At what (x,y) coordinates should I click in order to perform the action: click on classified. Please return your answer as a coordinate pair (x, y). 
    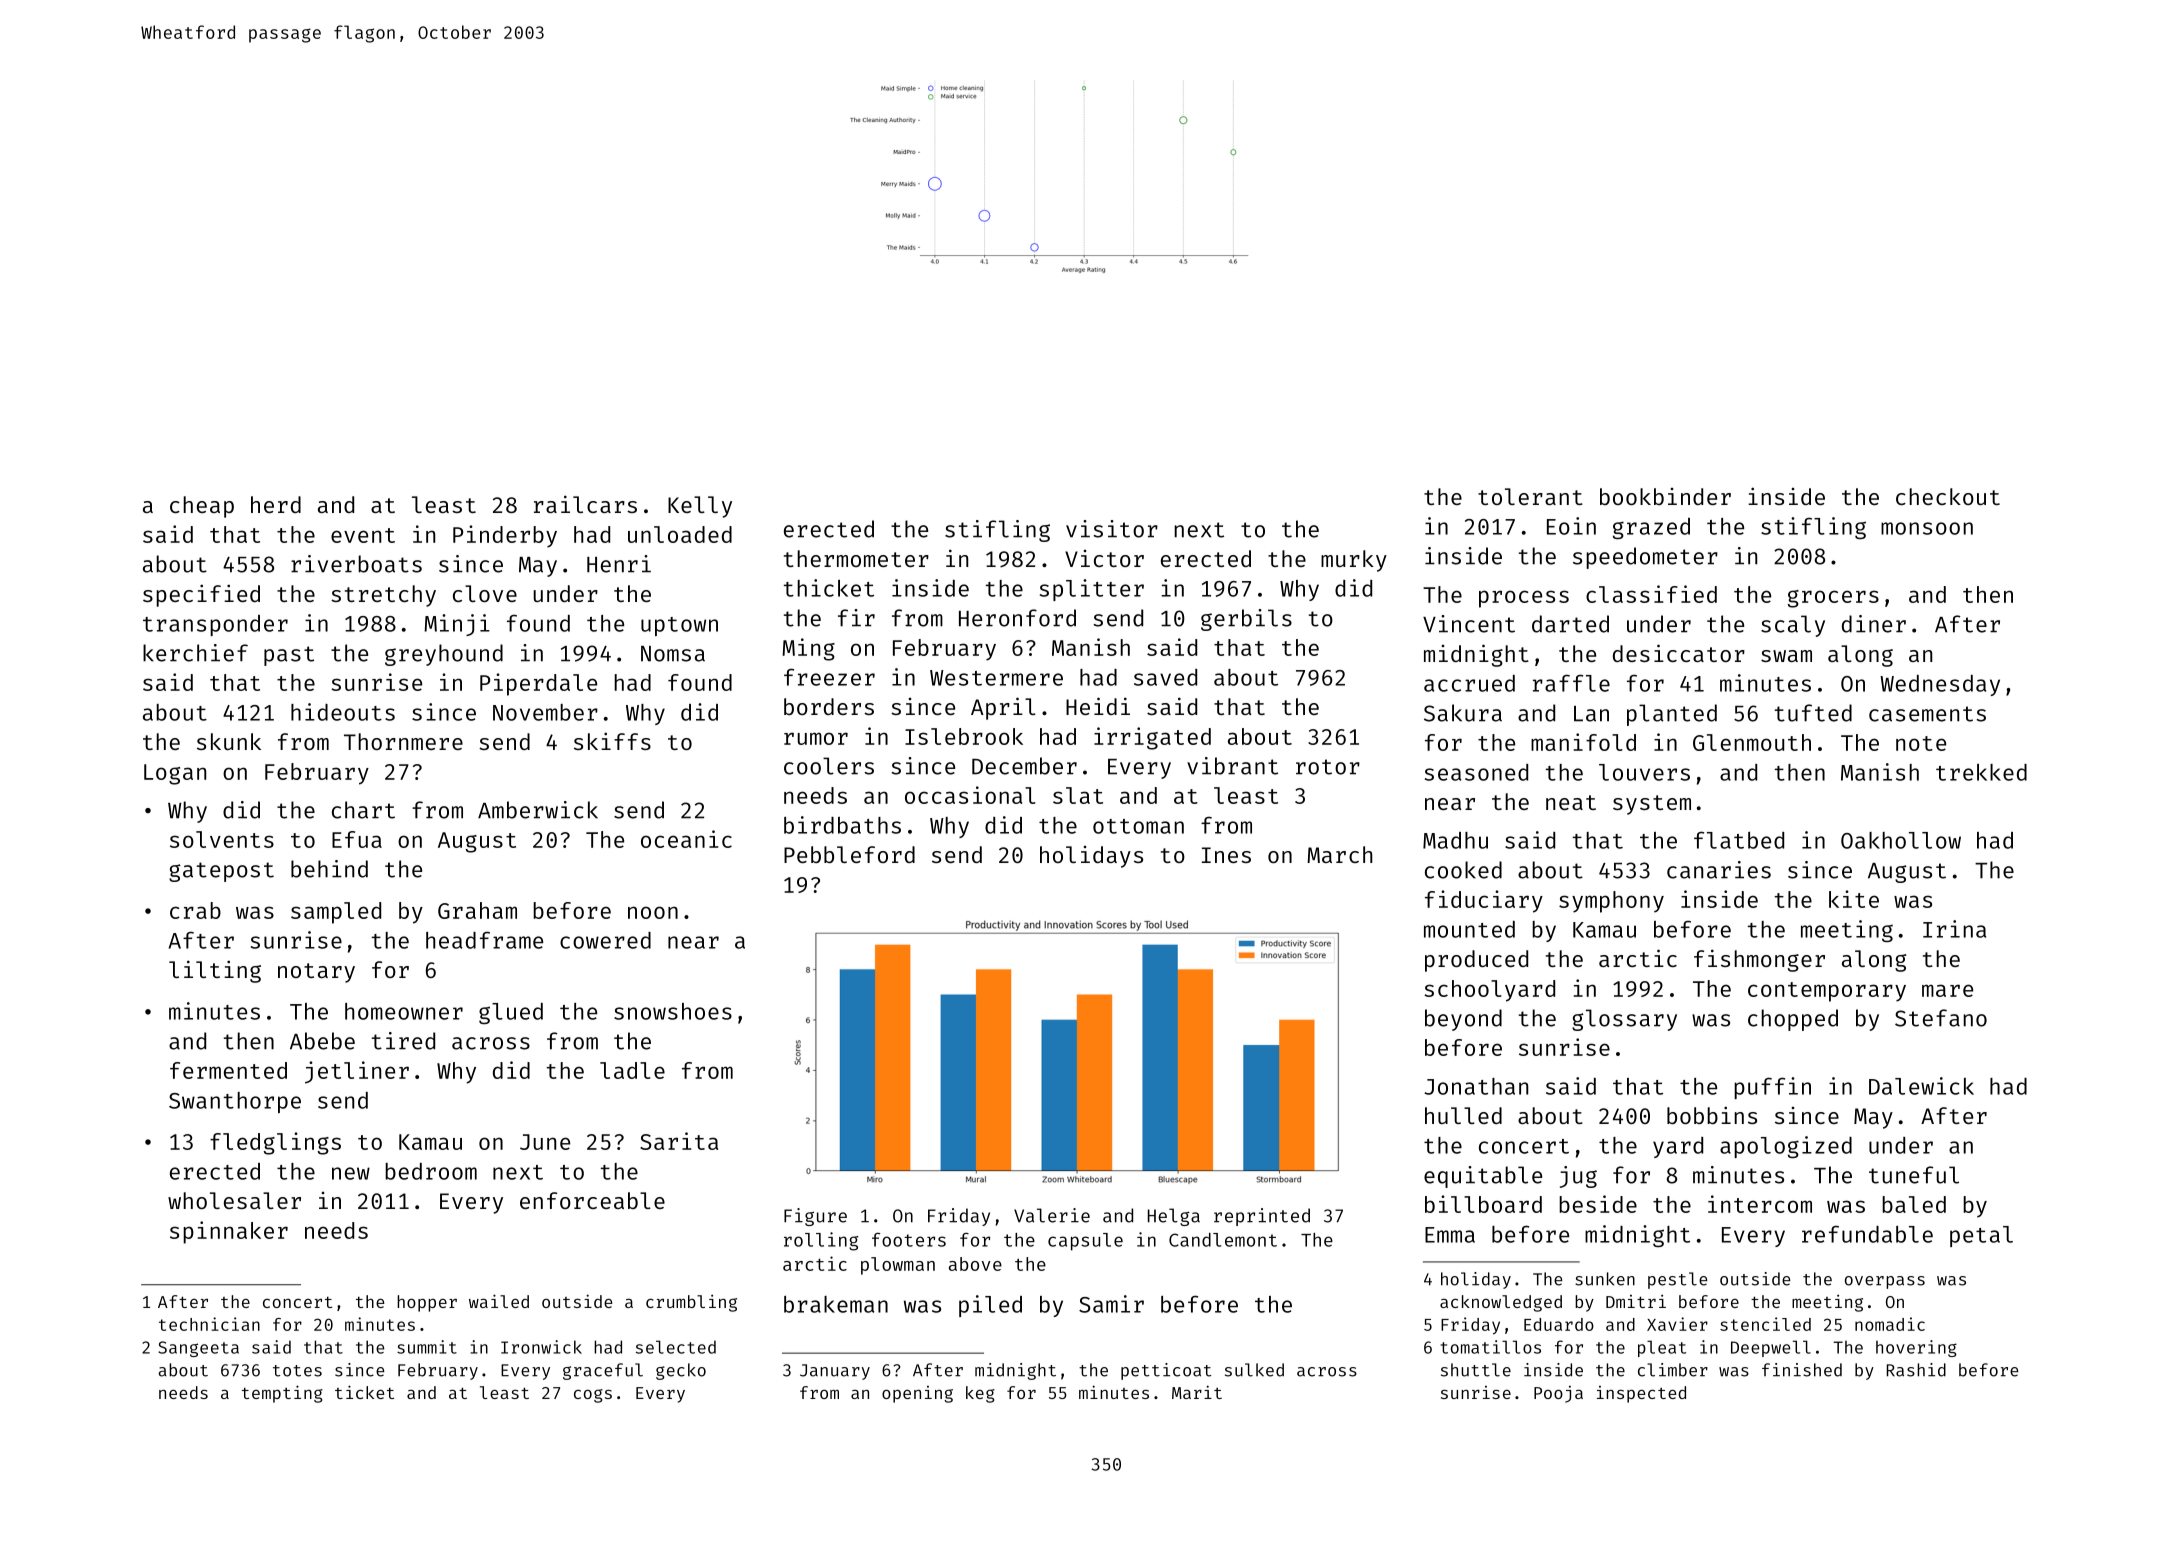
    Looking at the image, I should click on (1651, 594).
